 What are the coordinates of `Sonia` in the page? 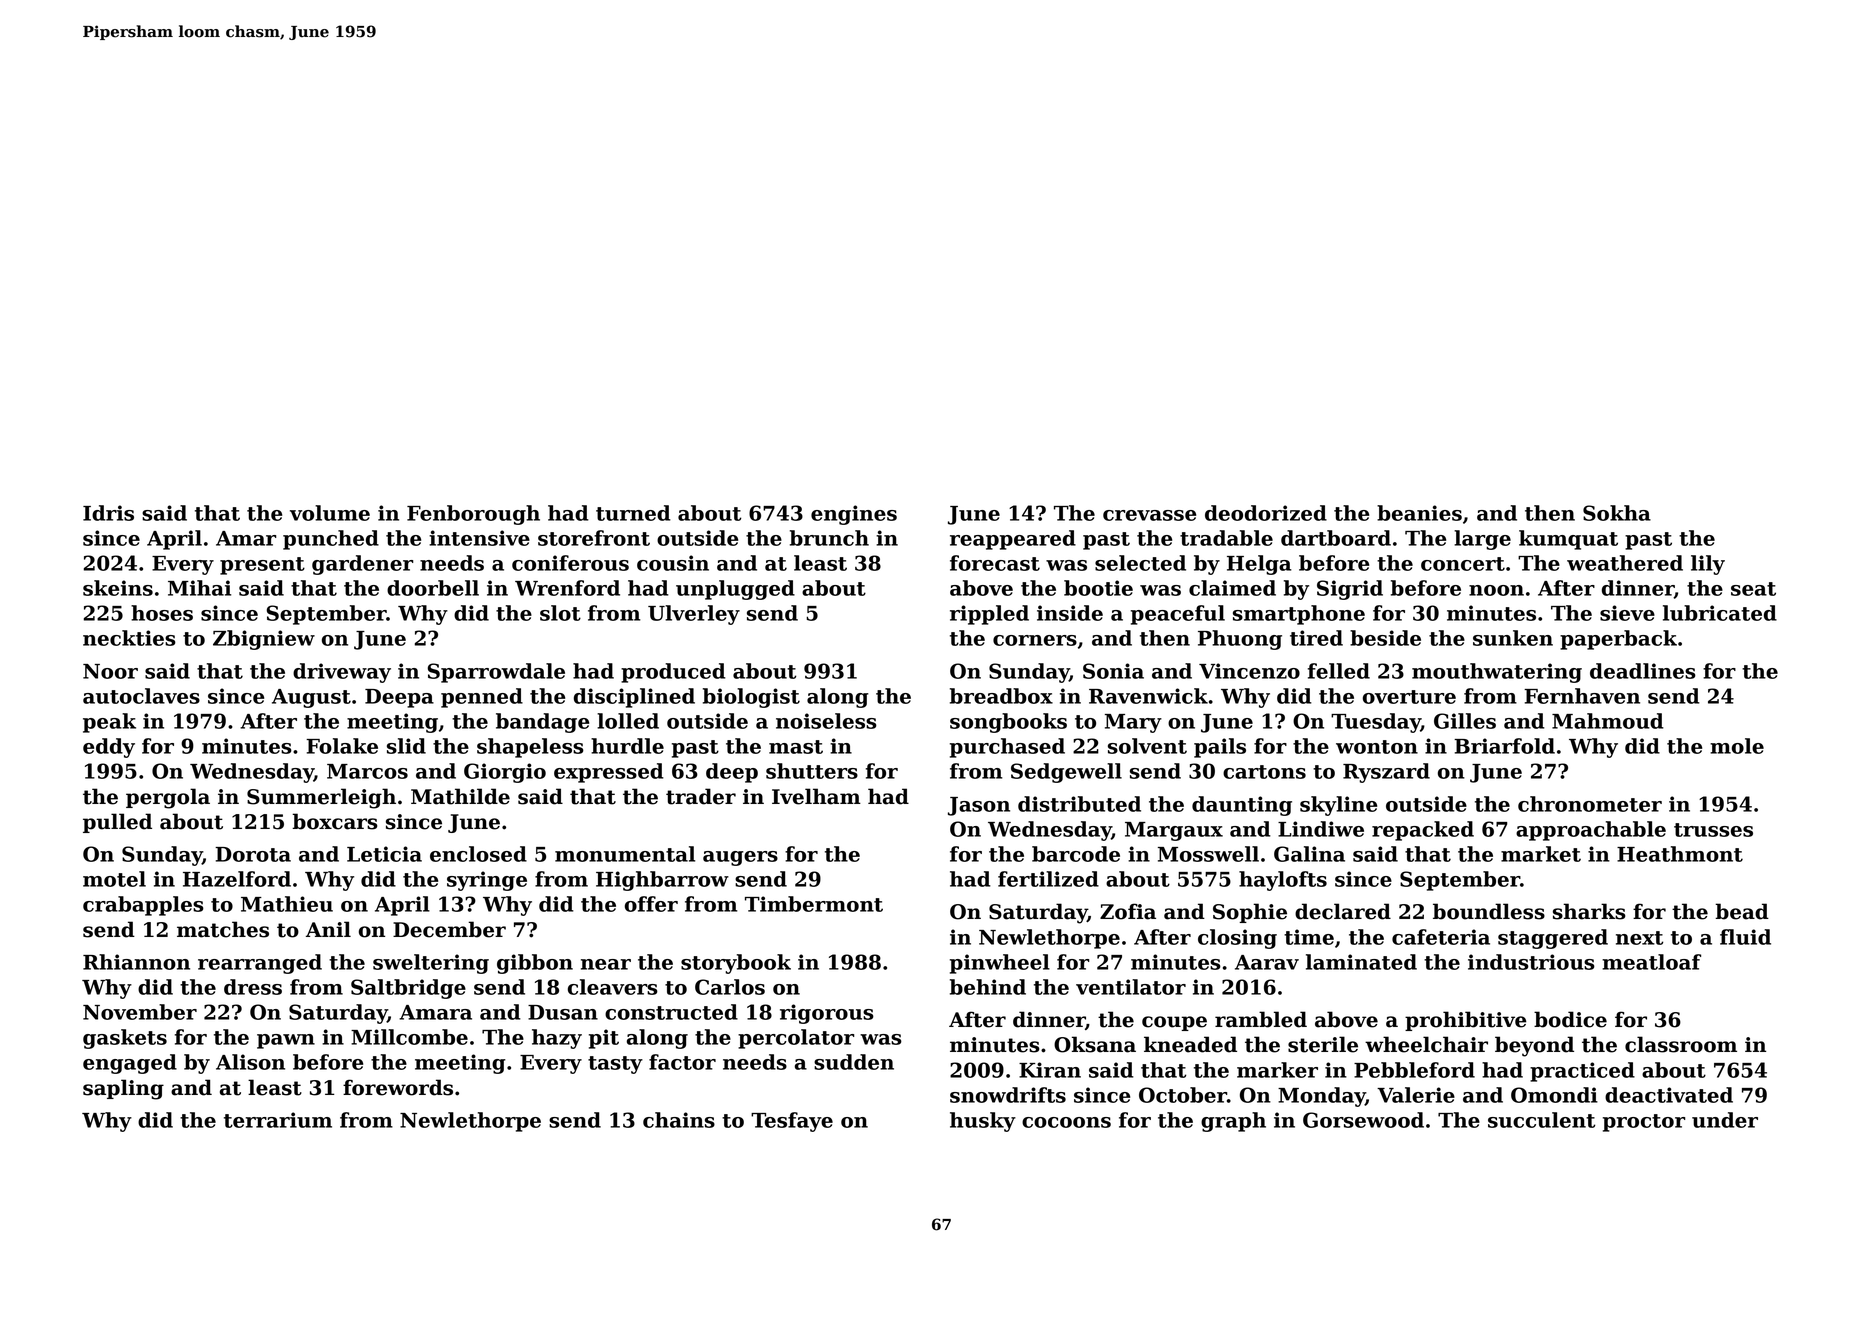 It's located at (1113, 671).
